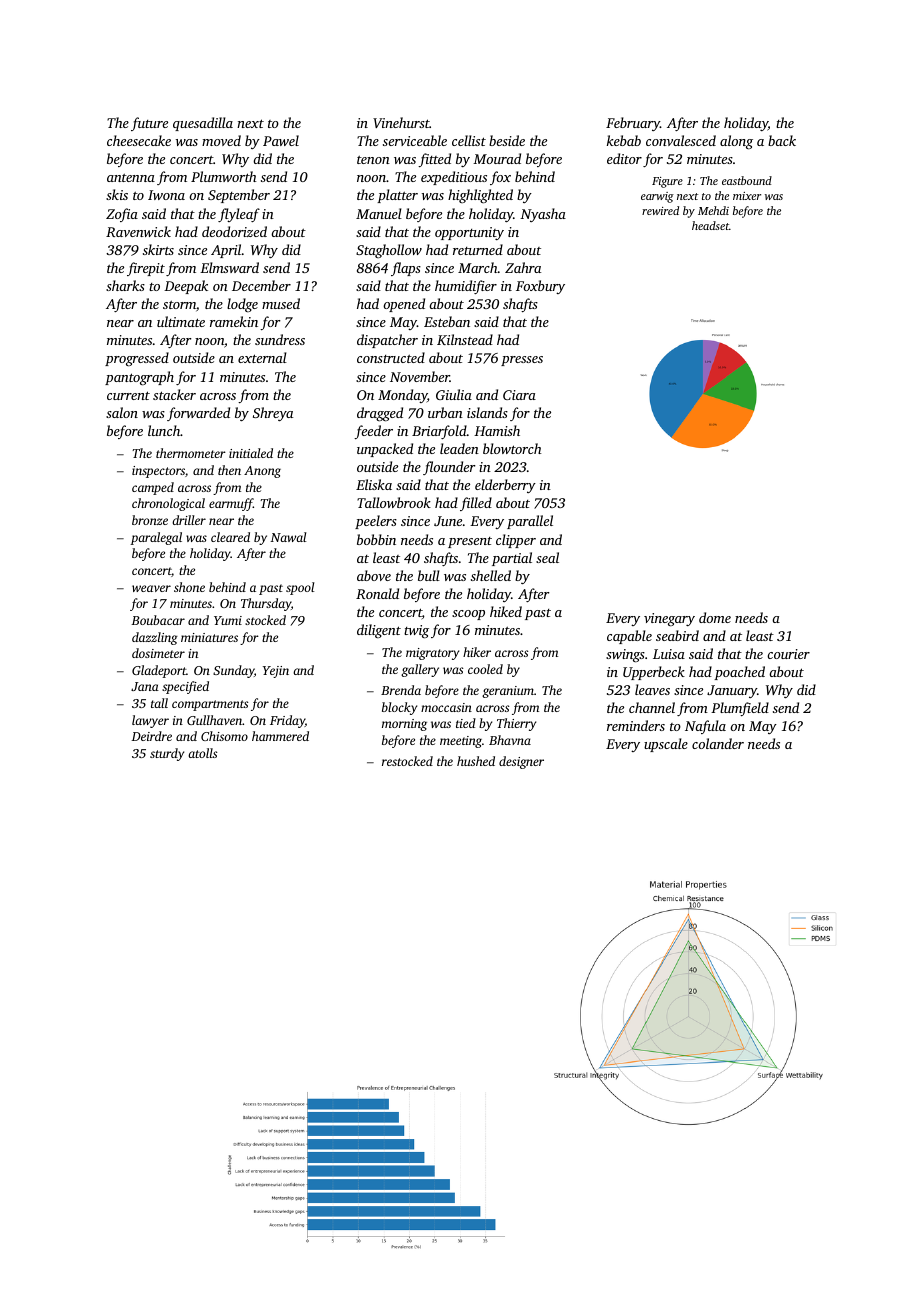 Image resolution: width=924 pixels, height=1308 pixels. I want to click on lawyer, so click(150, 721).
